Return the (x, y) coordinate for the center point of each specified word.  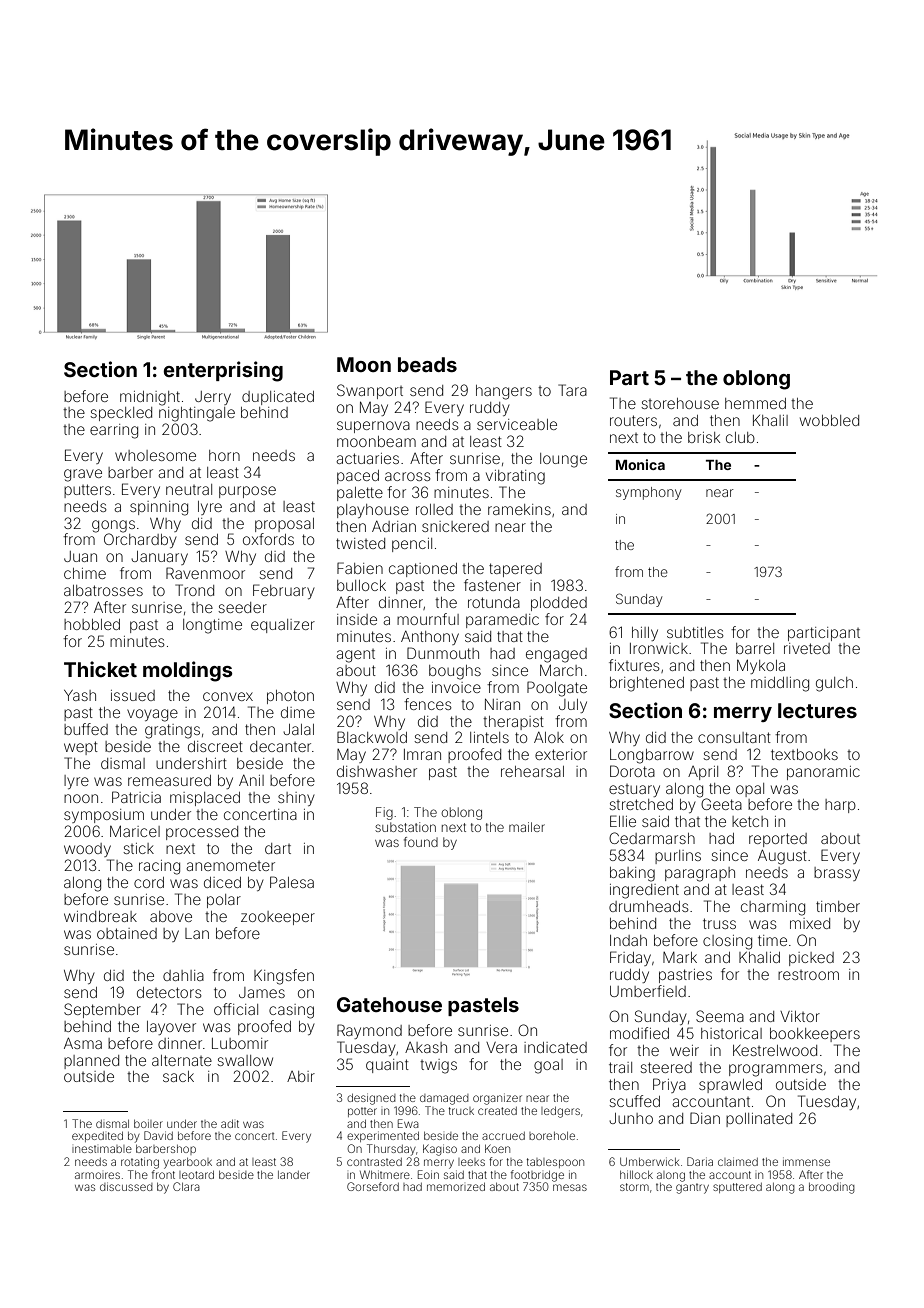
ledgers (560, 1112)
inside (357, 619)
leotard (196, 1175)
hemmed (755, 403)
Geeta (721, 804)
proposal (284, 525)
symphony (648, 493)
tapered (515, 570)
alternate (182, 1060)
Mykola (761, 666)
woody (87, 850)
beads (427, 364)
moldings (188, 671)
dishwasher (377, 771)
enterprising (223, 371)
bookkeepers (815, 1035)
